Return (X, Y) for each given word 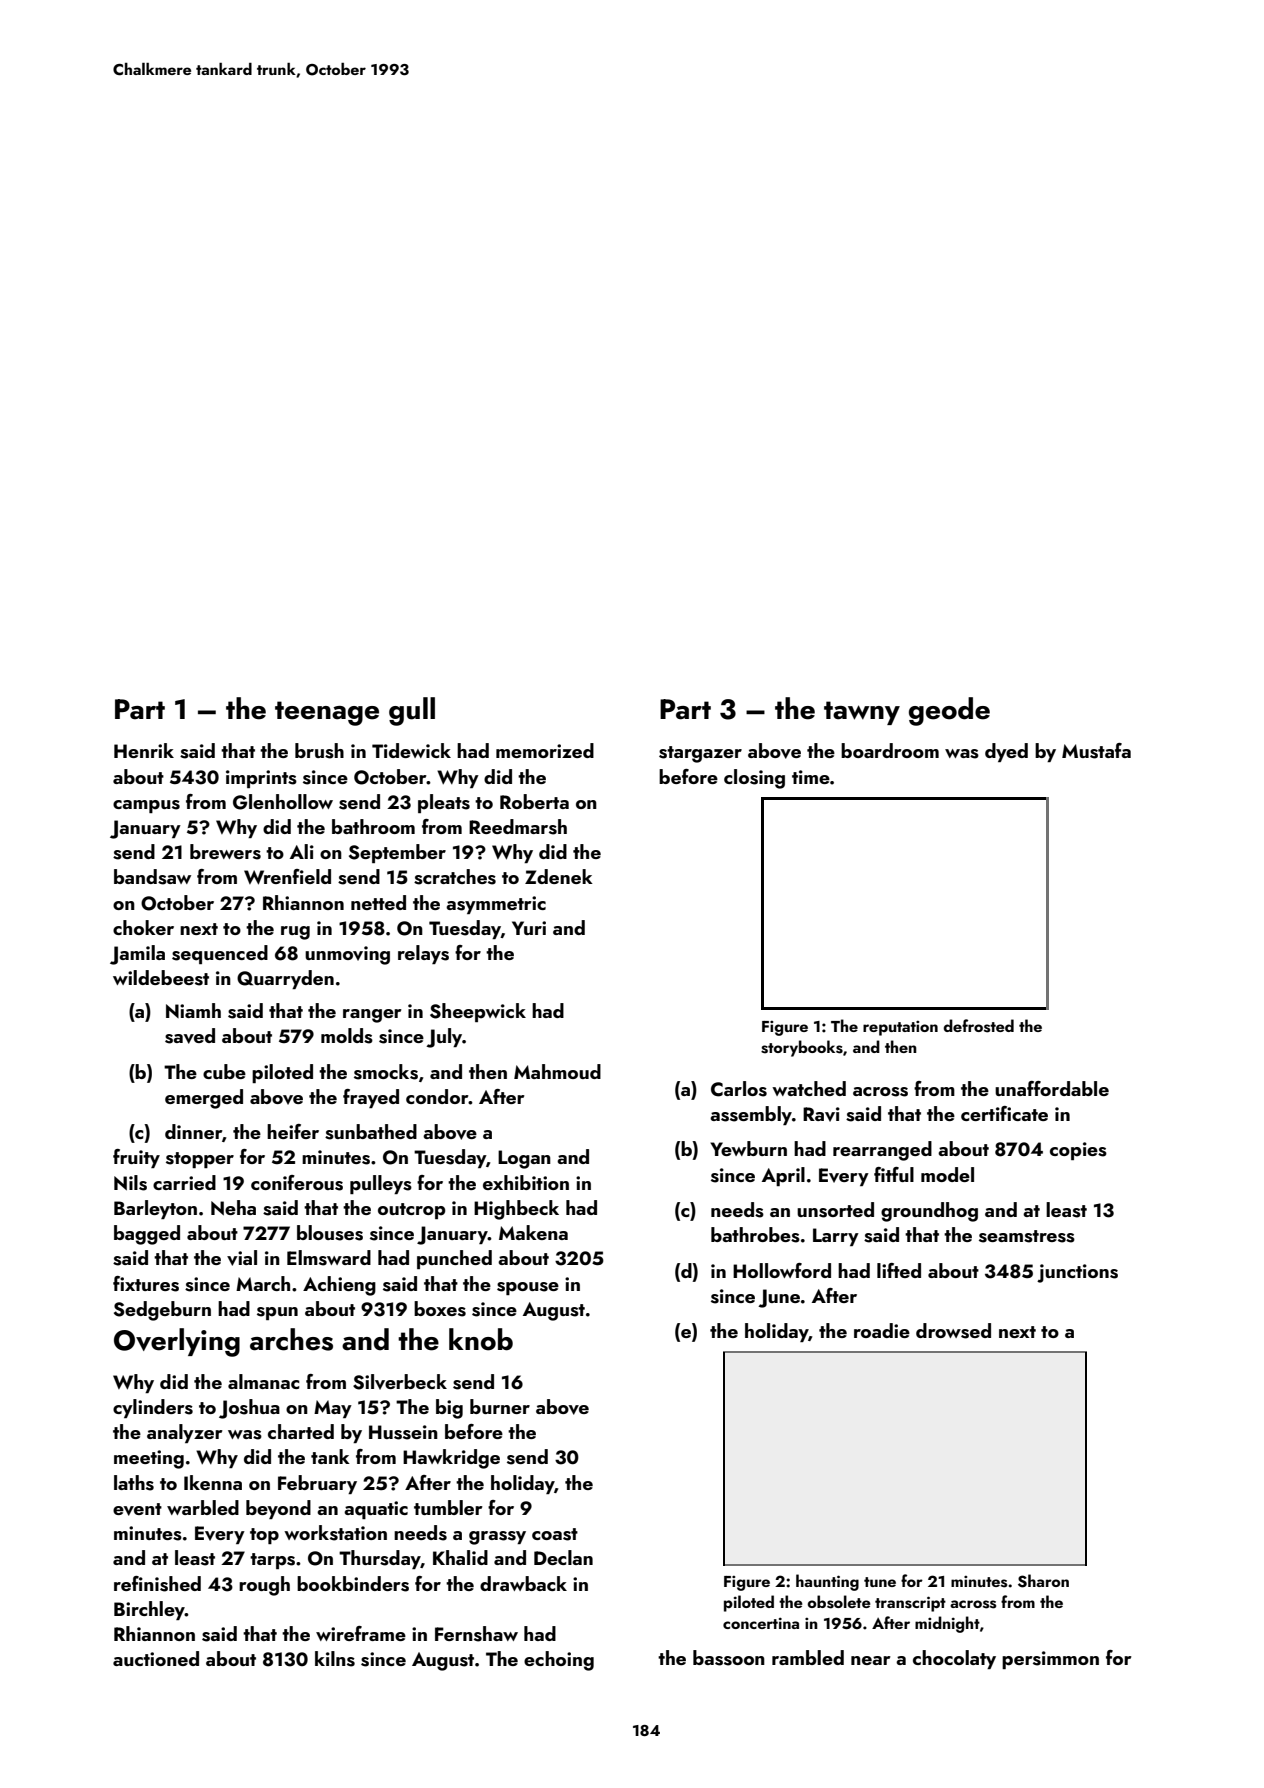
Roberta (534, 801)
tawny (862, 713)
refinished (157, 1584)
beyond (278, 1509)
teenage (327, 713)
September (397, 853)
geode (949, 711)
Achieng (339, 1286)
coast (555, 1534)
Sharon (1043, 1581)
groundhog (929, 1212)
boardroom (890, 750)
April (783, 1176)
